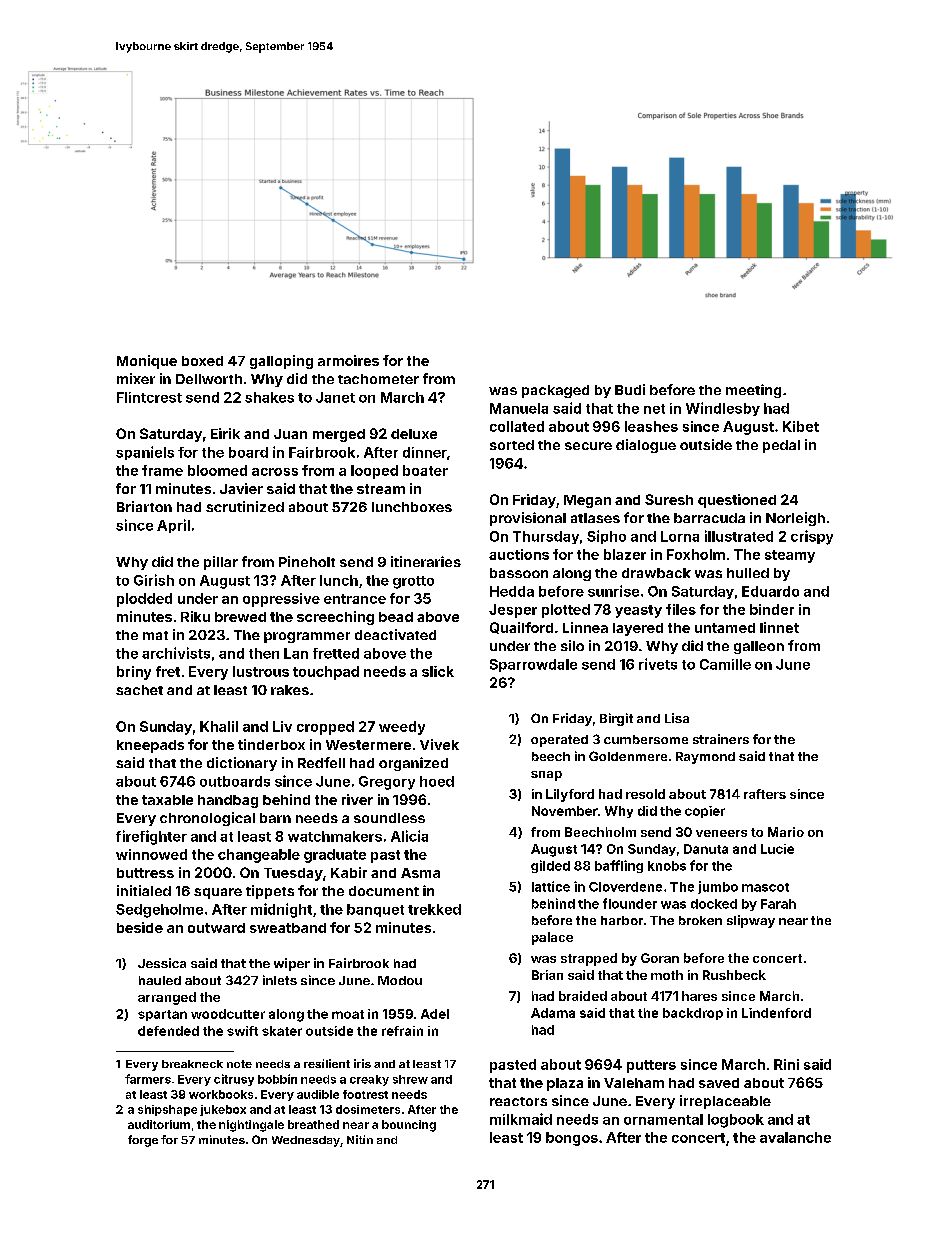 This image has width=952, height=1233. I want to click on barracuda, so click(709, 518).
